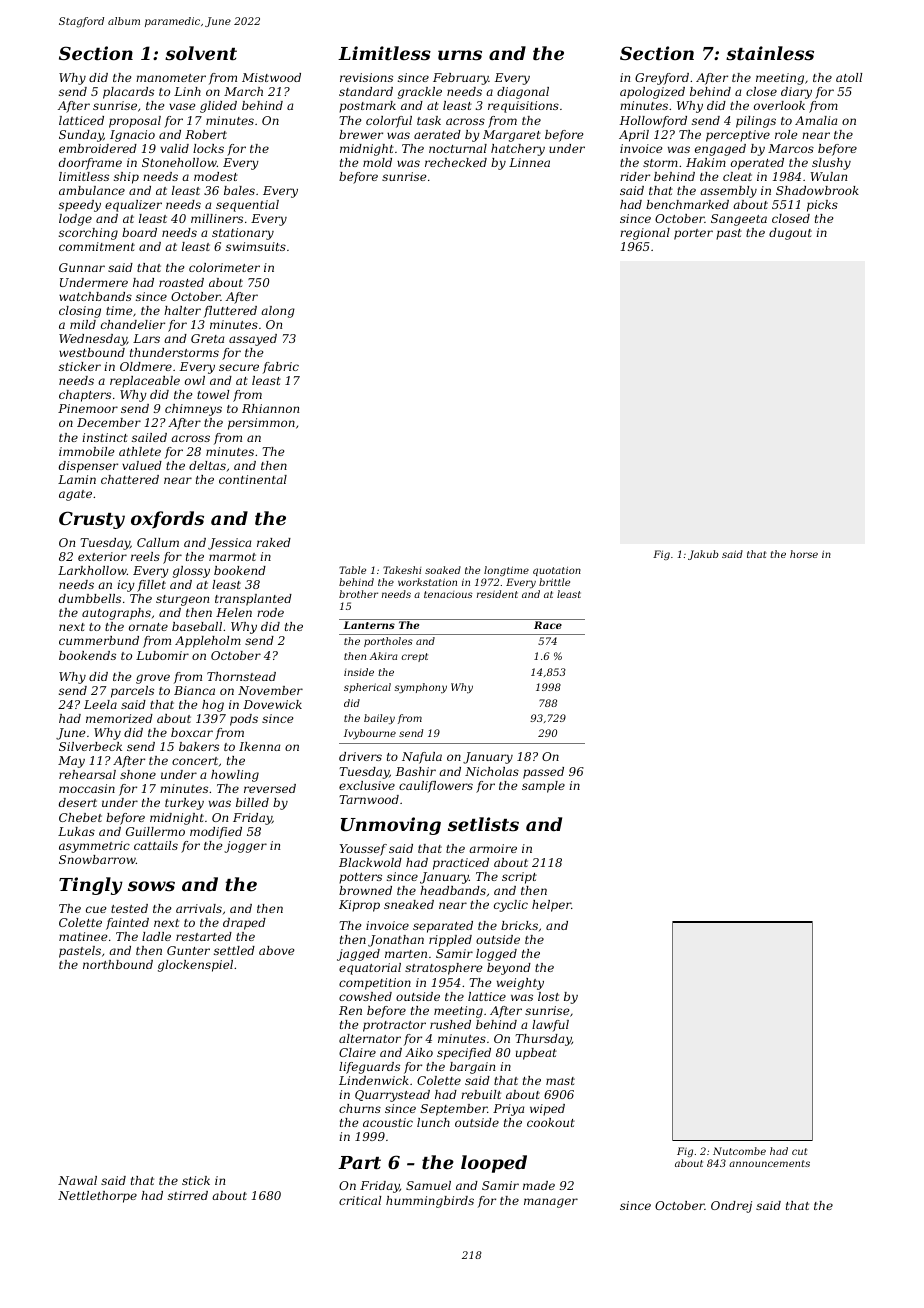 The image size is (924, 1308). What do you see at coordinates (543, 787) in the screenshot?
I see `sample` at bounding box center [543, 787].
